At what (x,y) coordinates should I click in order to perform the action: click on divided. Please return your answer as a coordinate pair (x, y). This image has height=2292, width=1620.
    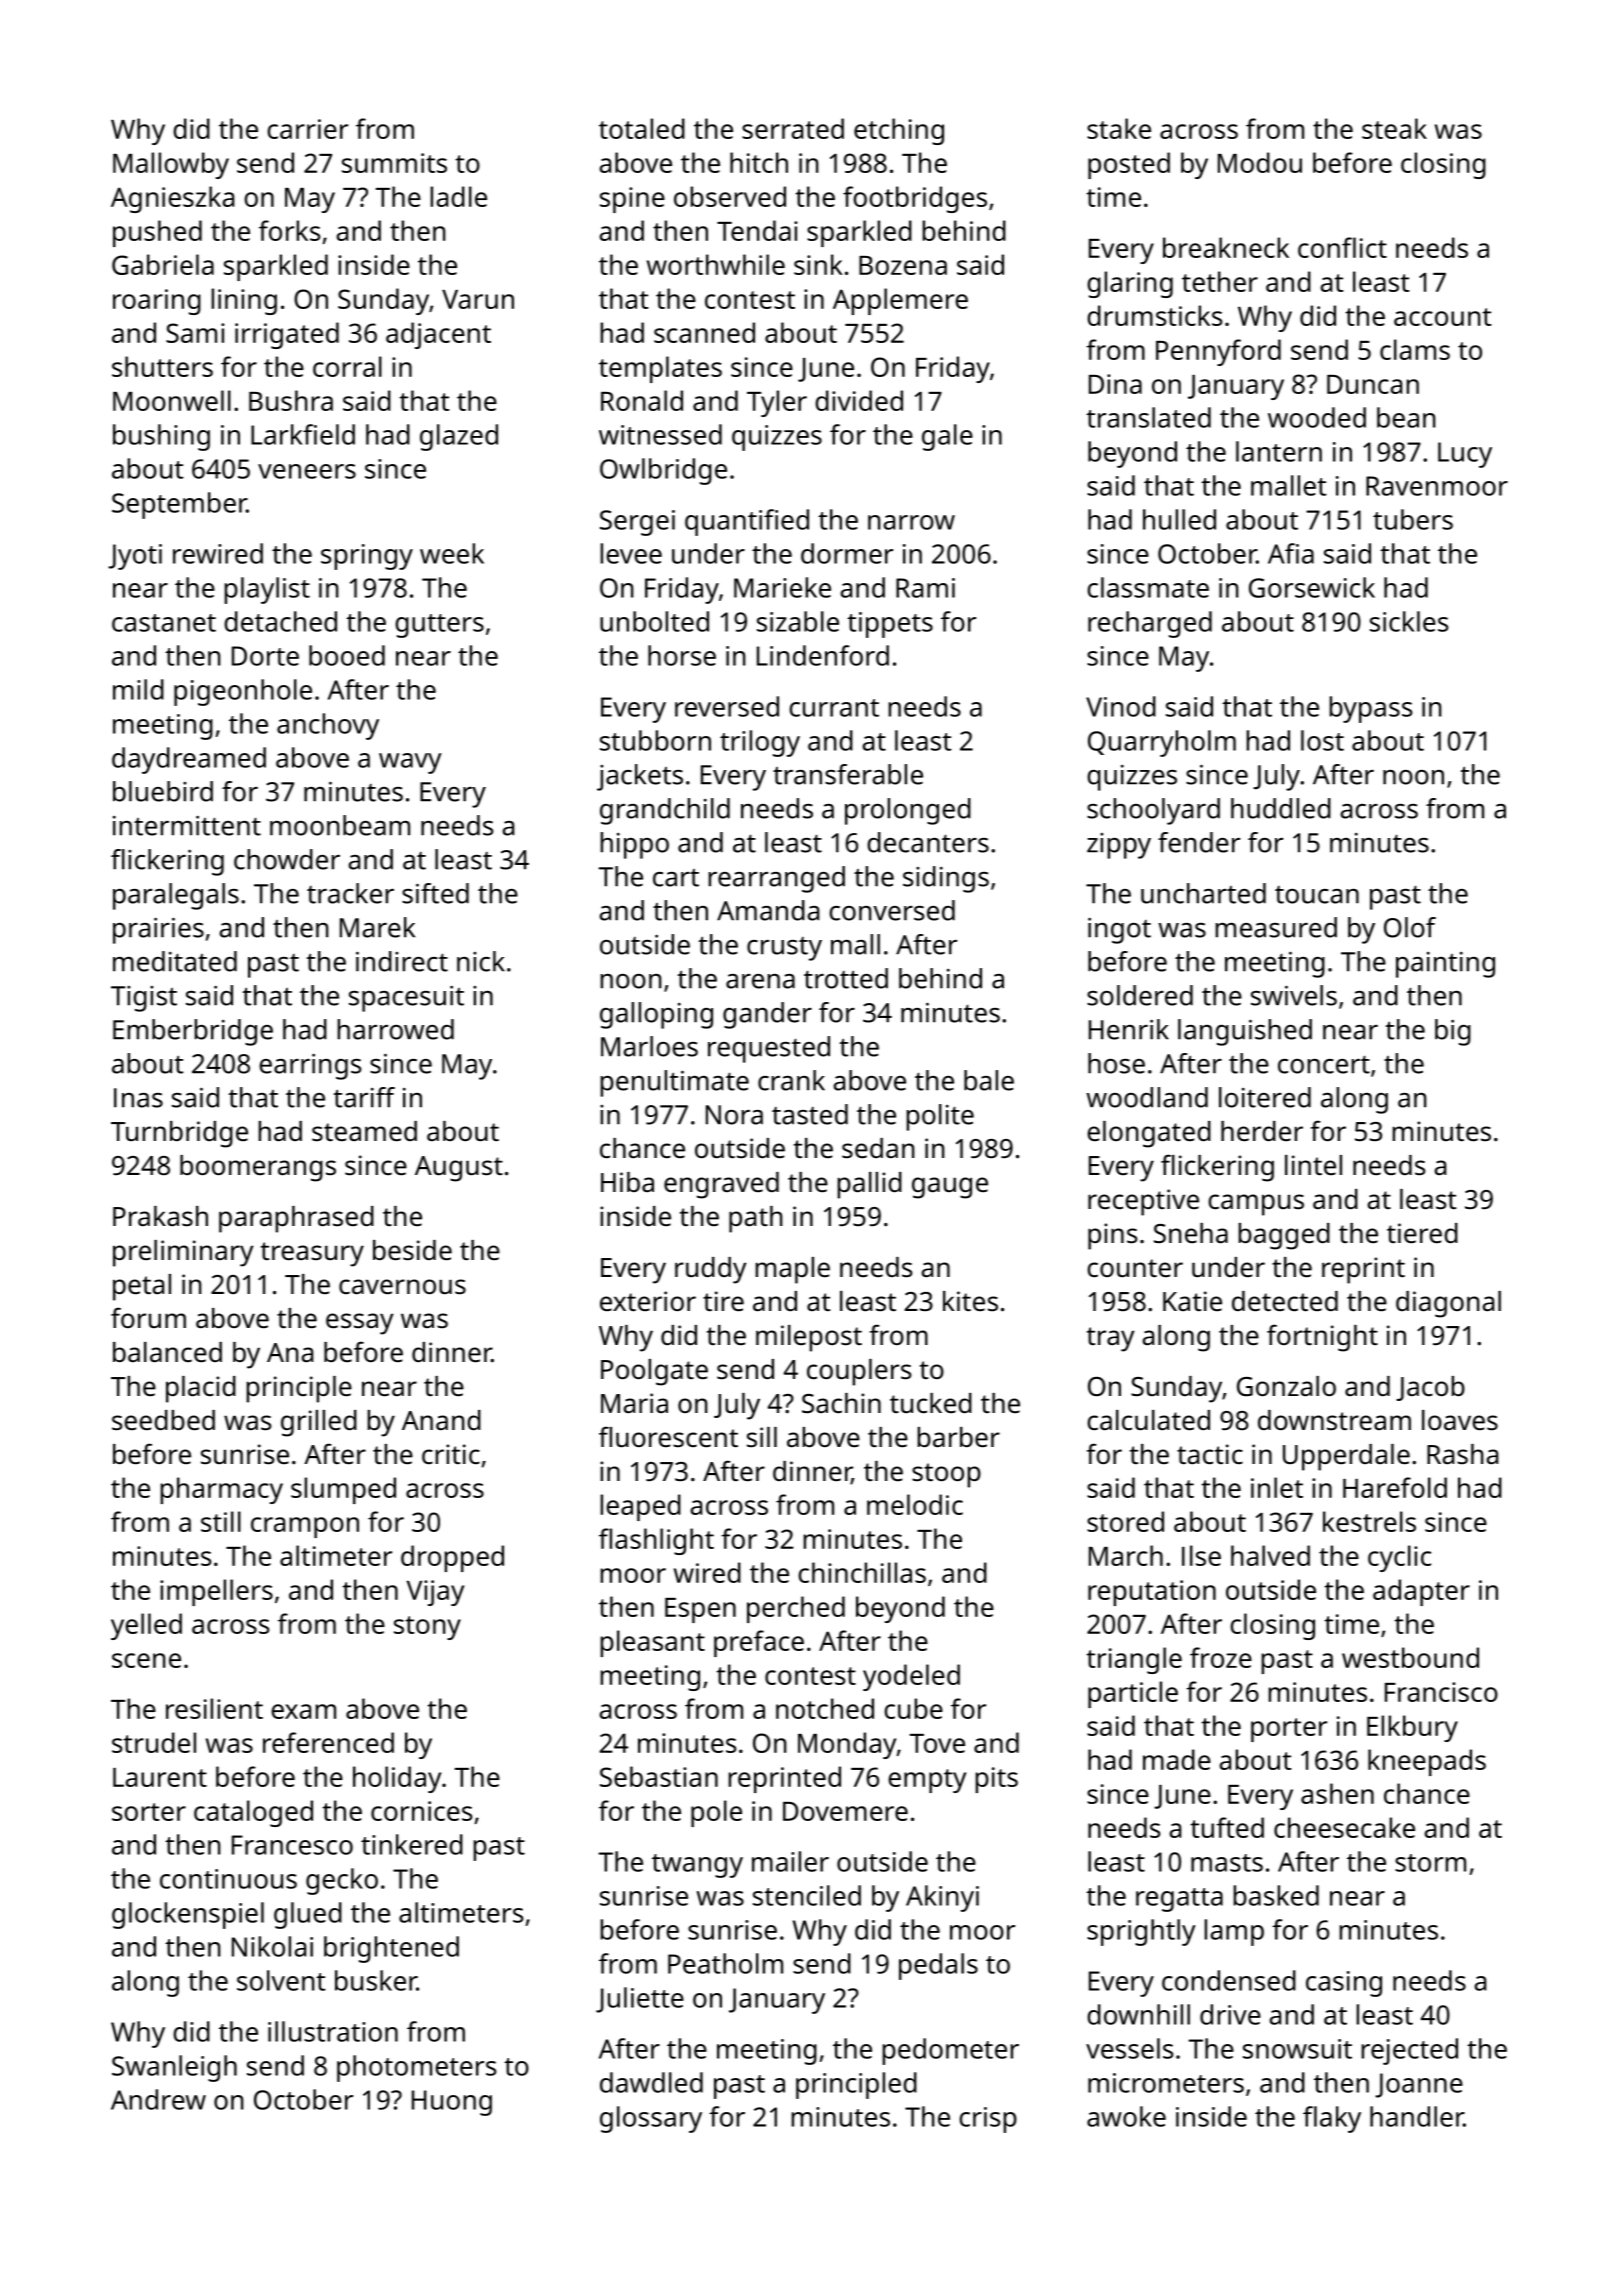
    Looking at the image, I should click on (859, 400).
